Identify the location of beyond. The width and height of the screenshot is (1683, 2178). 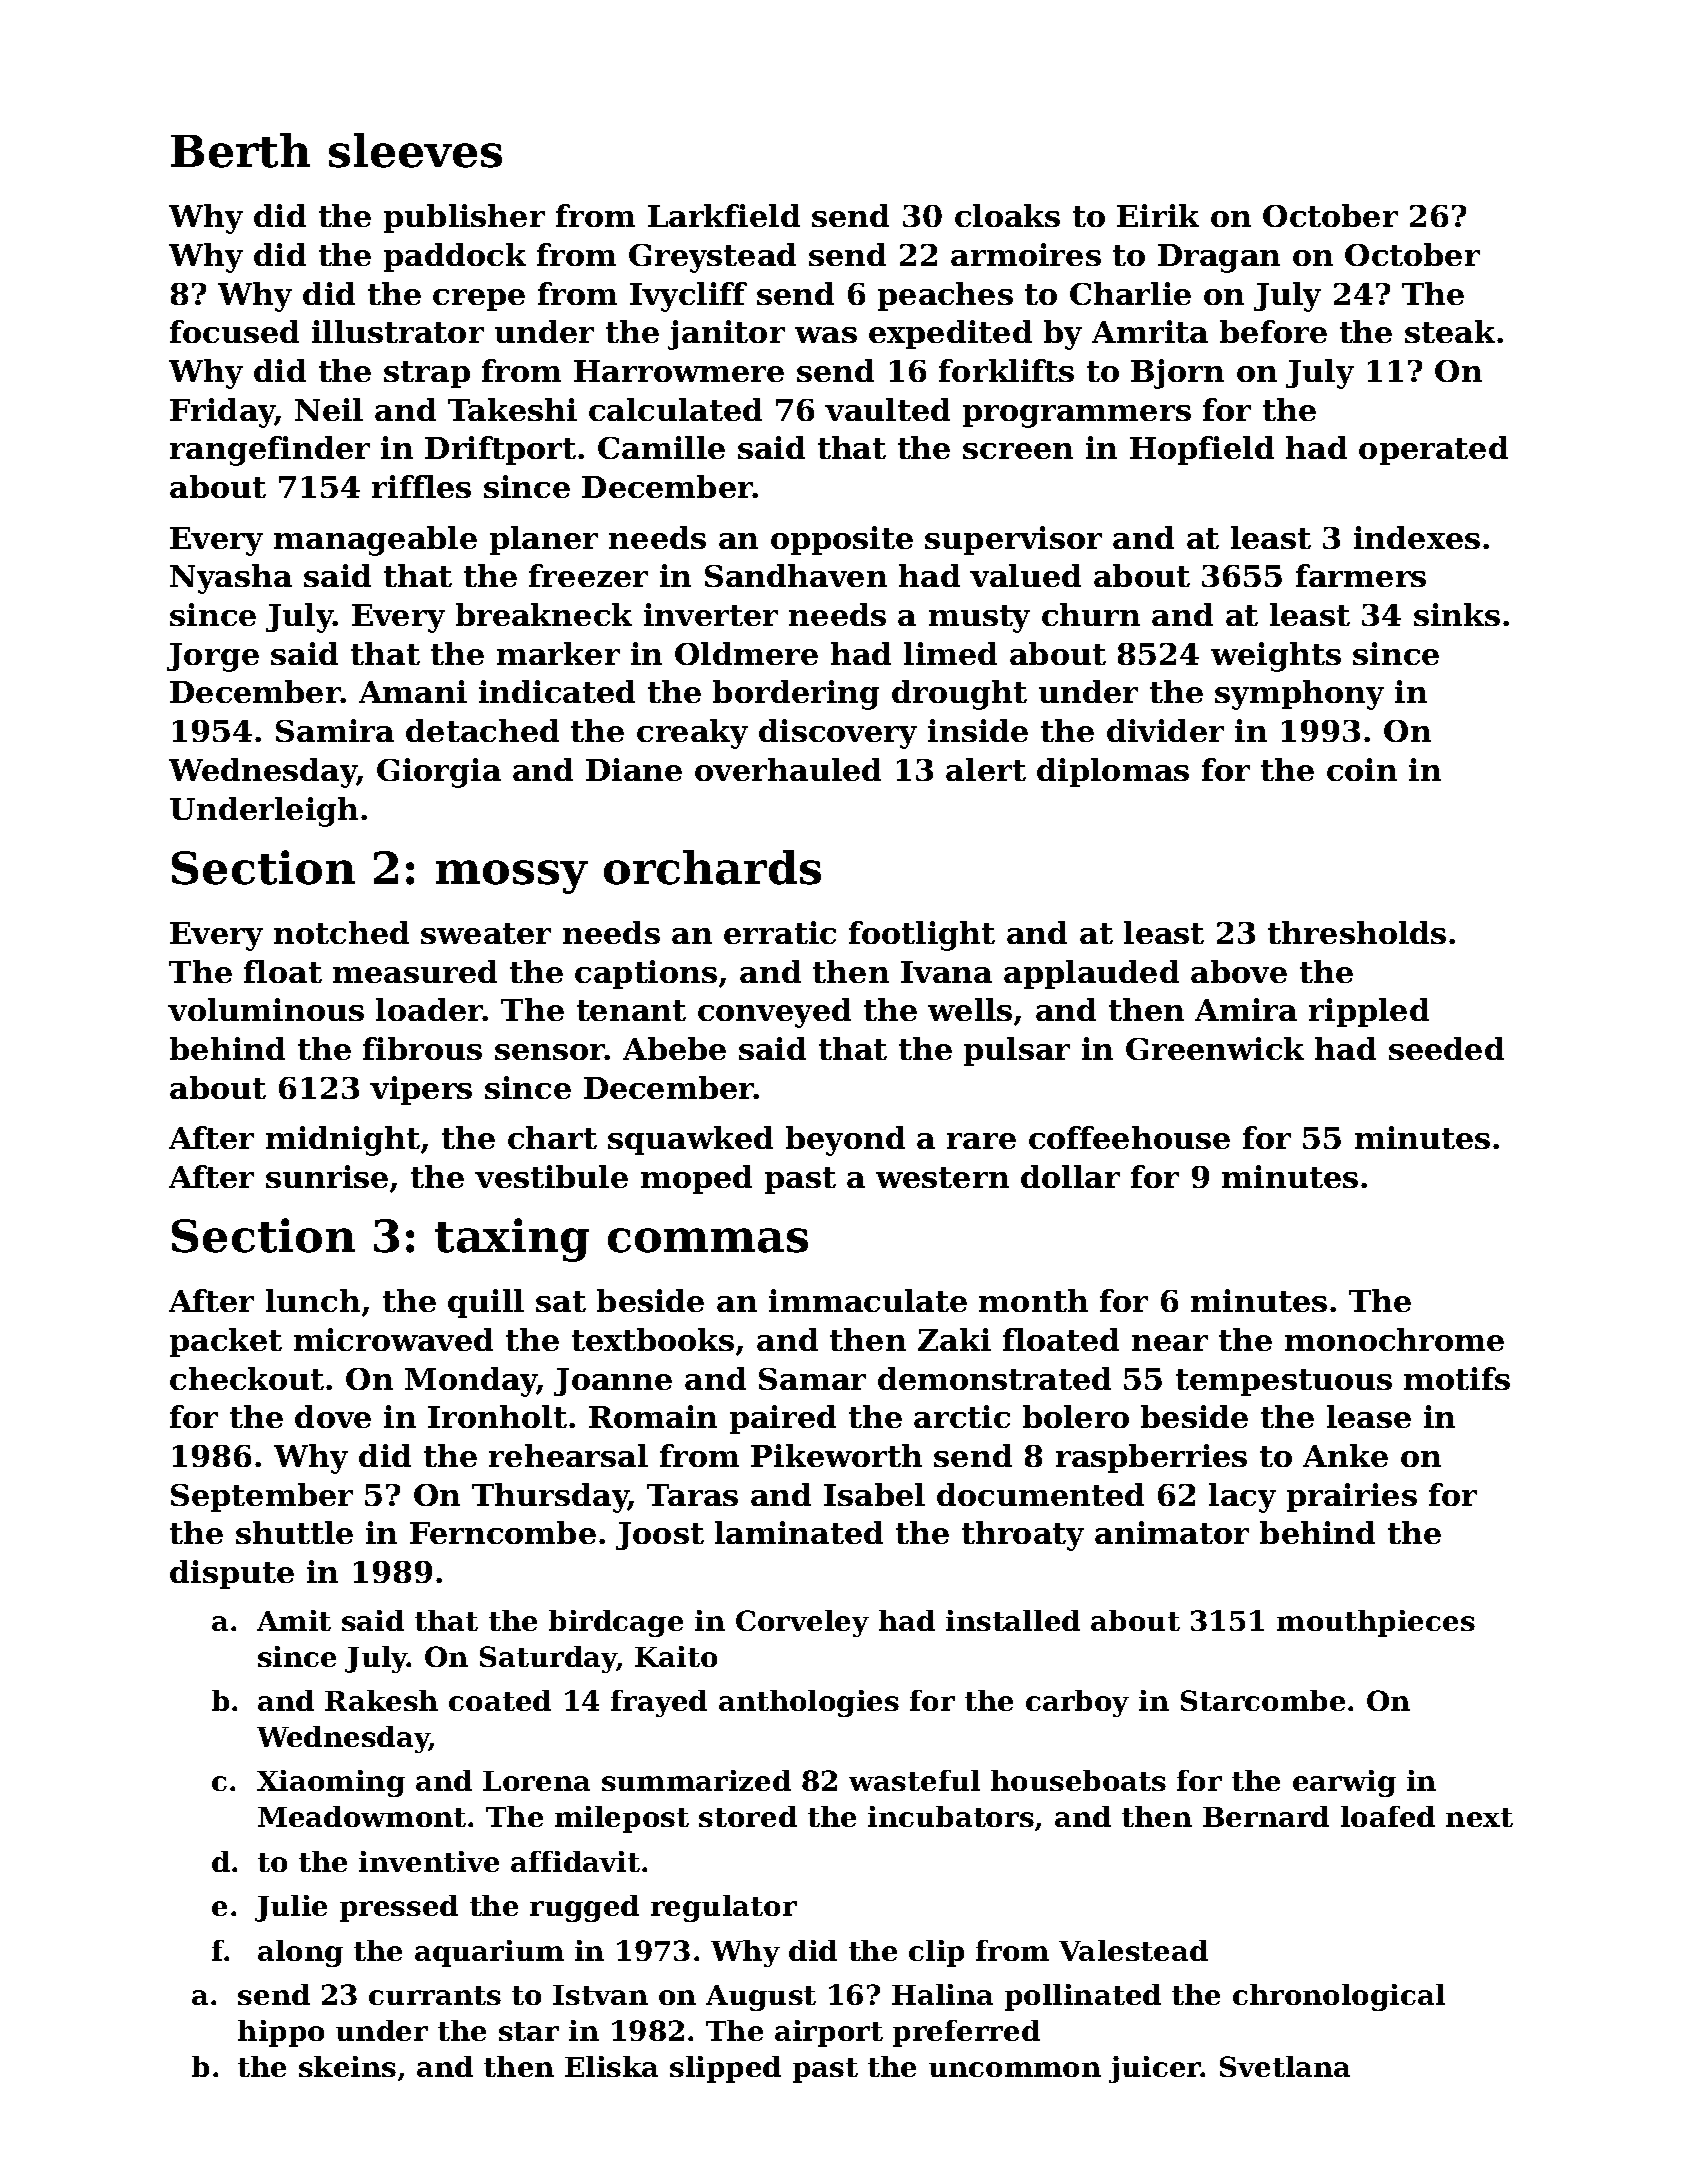
(845, 1141).
